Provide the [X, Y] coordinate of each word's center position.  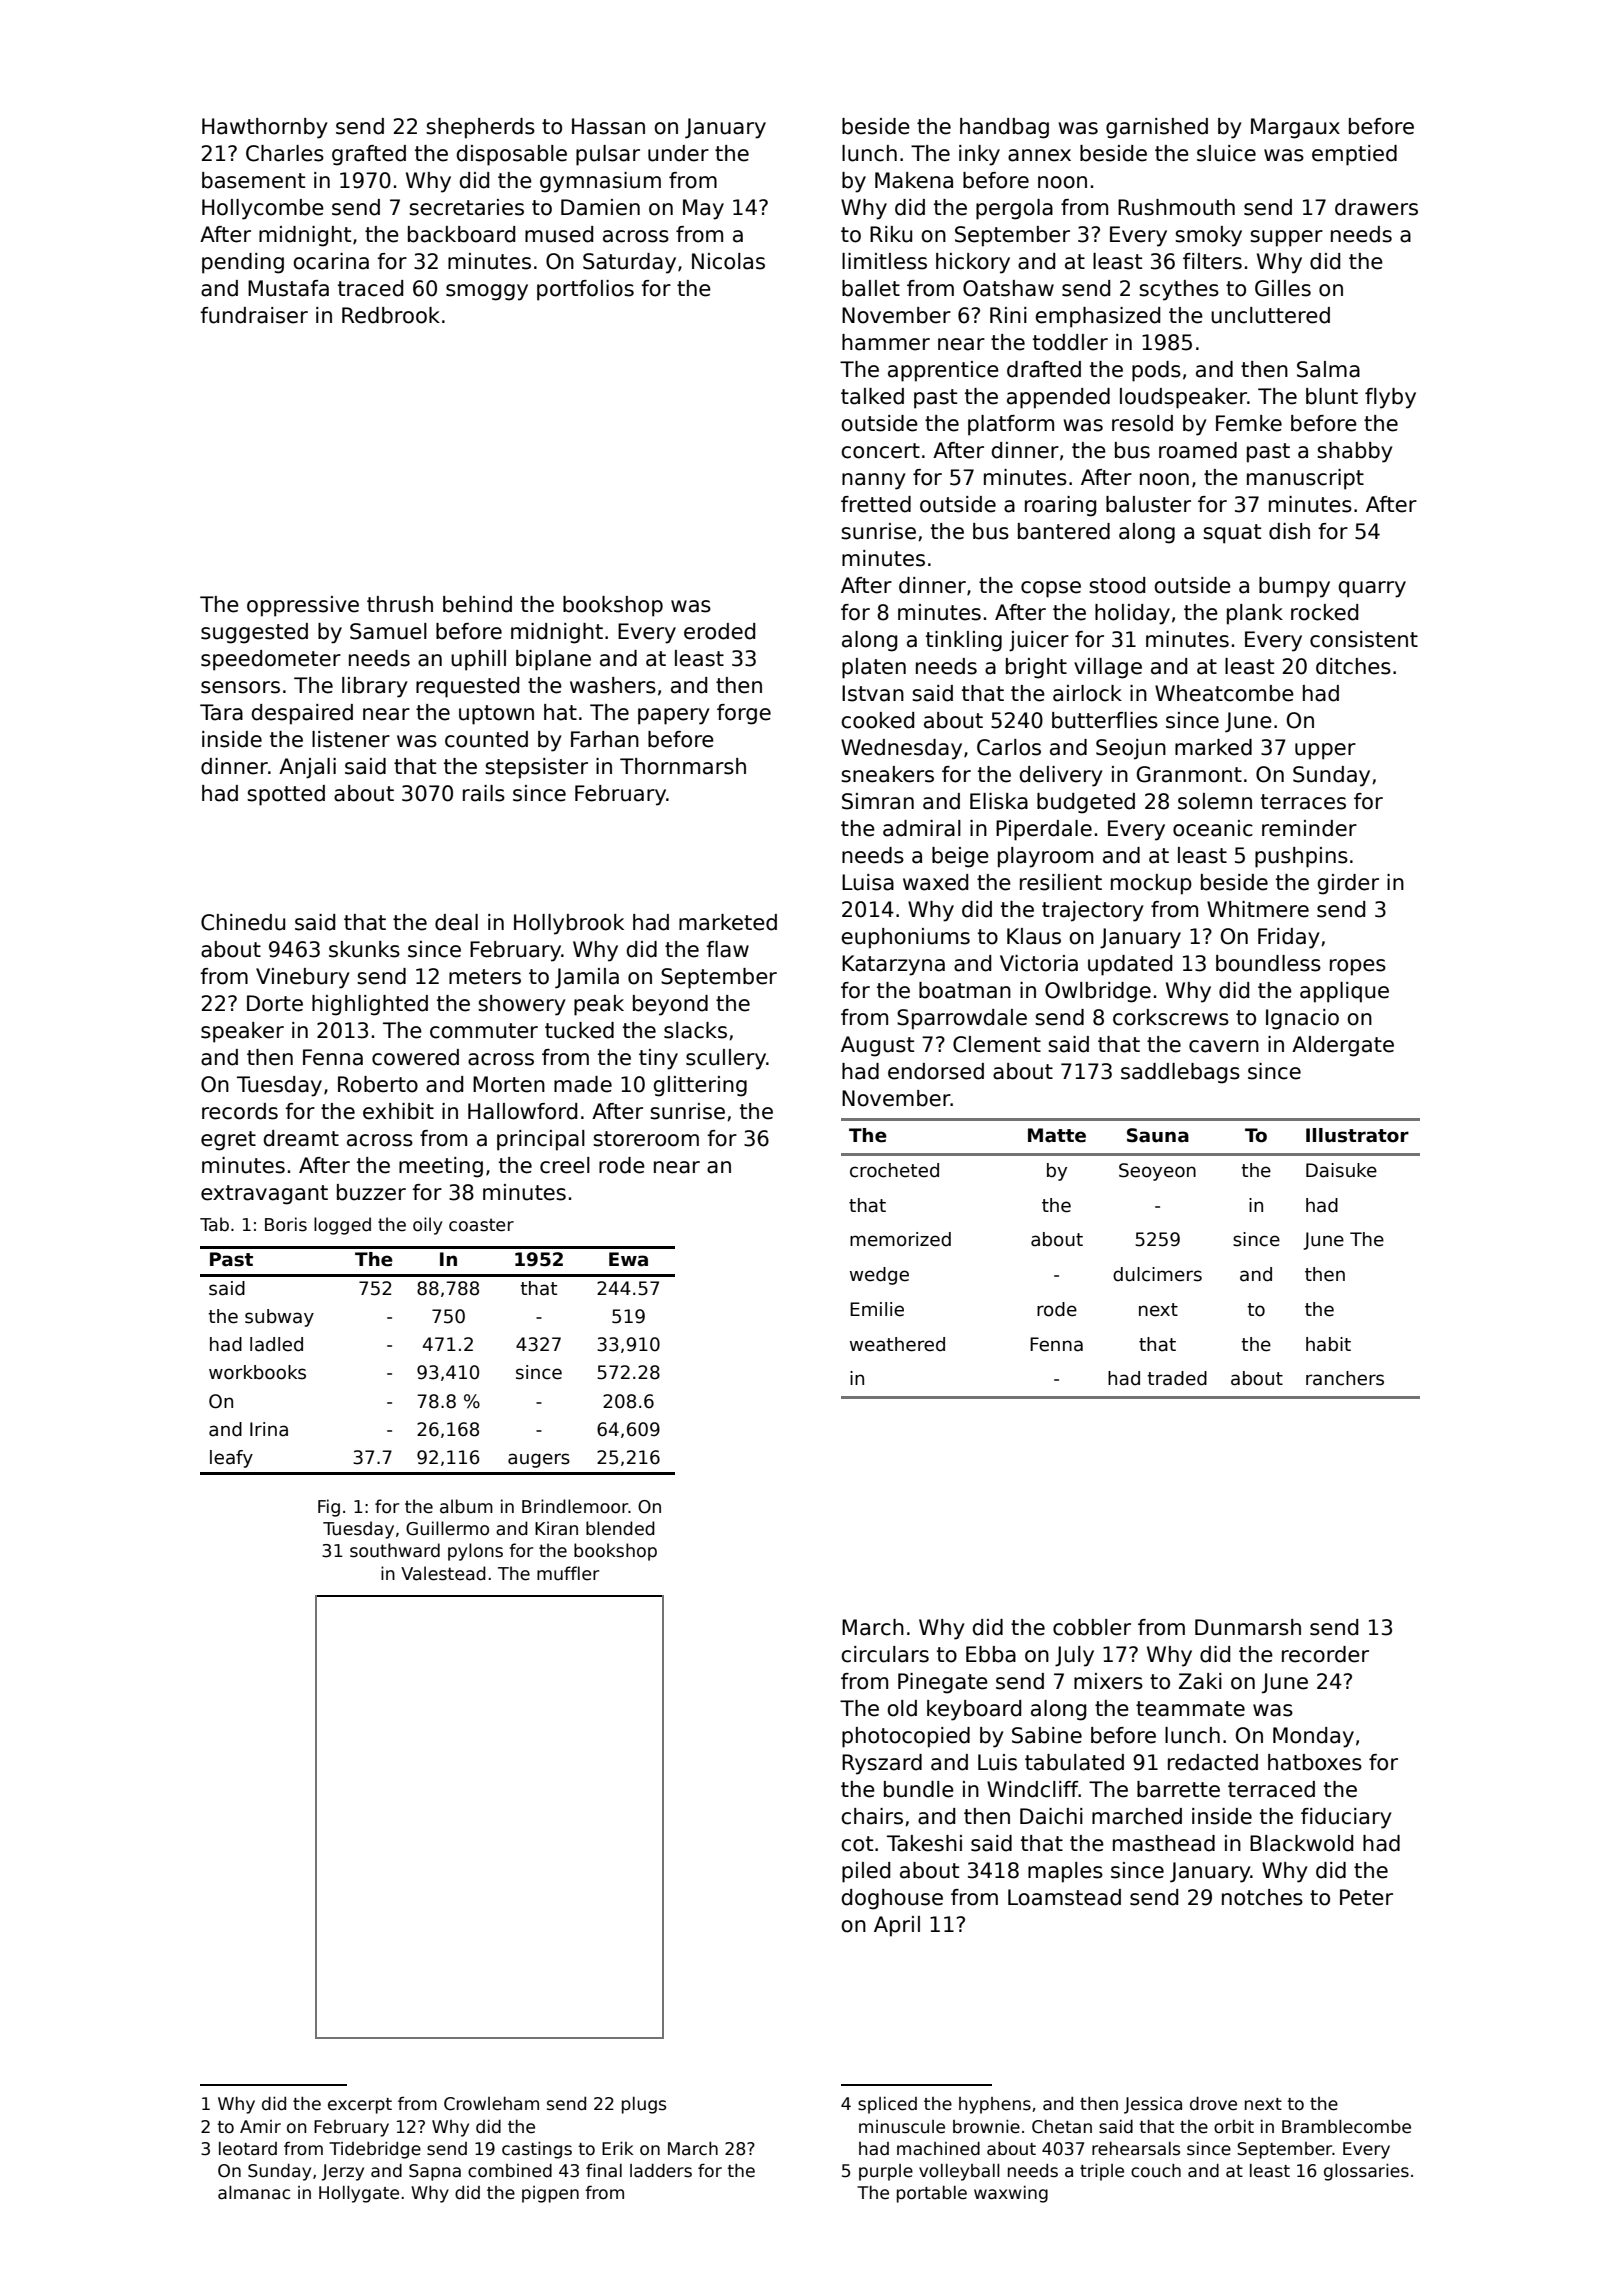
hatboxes [1315, 1762]
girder [1348, 884]
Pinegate [943, 1683]
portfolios [585, 290]
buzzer [371, 1192]
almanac [254, 2193]
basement [253, 180]
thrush [400, 604]
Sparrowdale [962, 1019]
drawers [1376, 207]
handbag [1004, 128]
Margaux [1295, 128]
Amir [260, 2126]
